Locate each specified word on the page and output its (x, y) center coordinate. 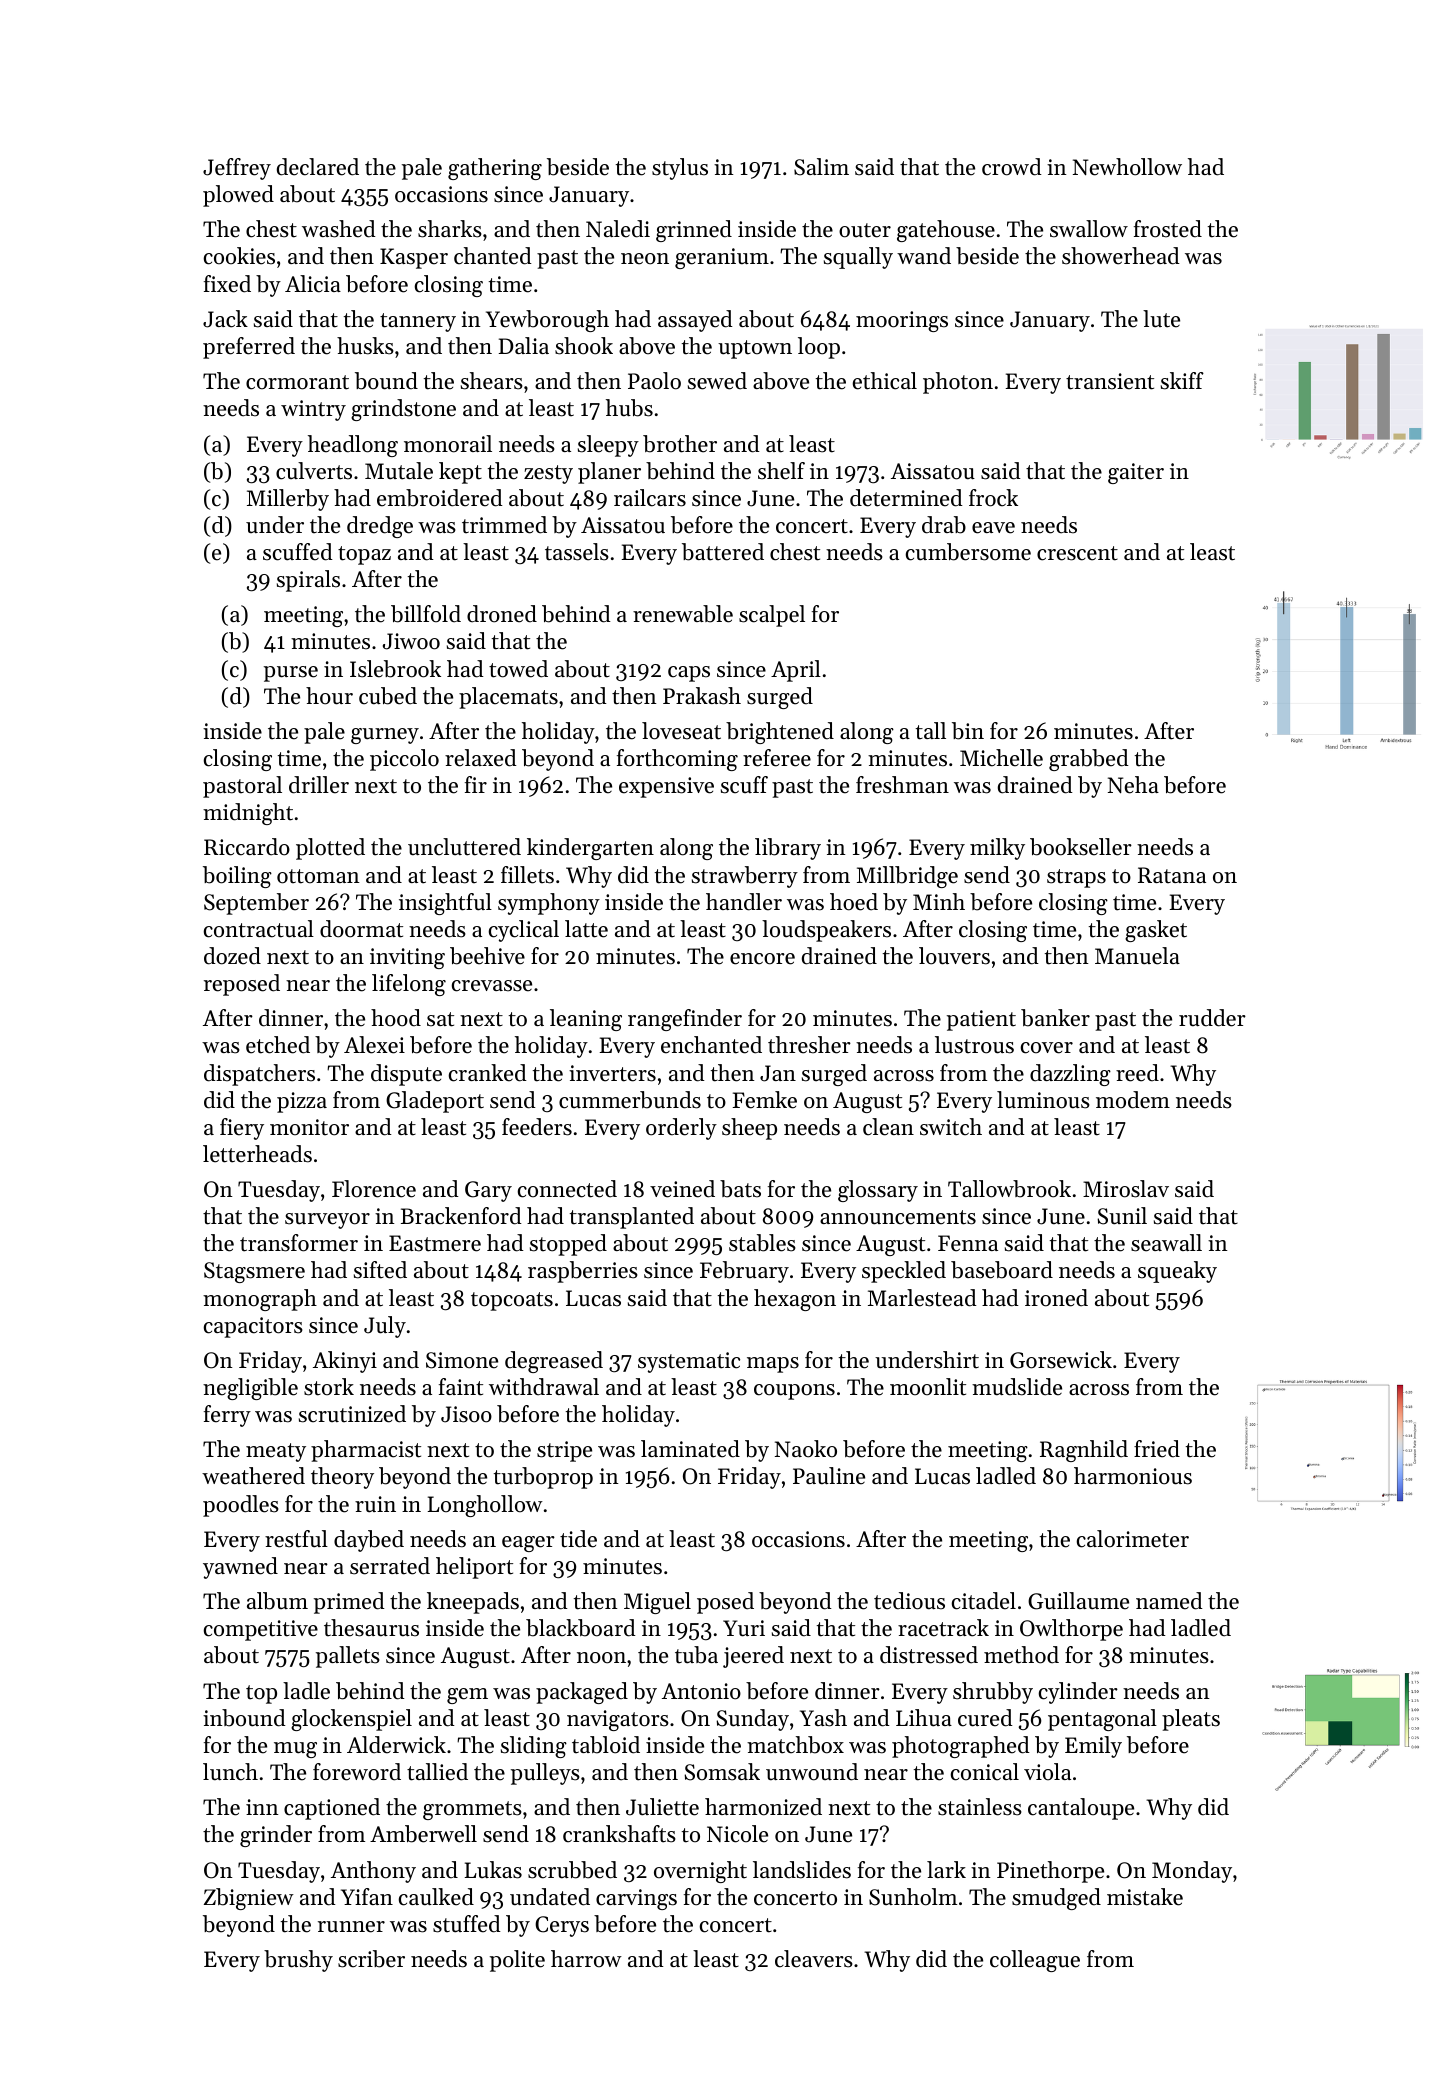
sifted (380, 1270)
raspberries (583, 1272)
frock (993, 498)
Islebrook (395, 669)
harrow (586, 1959)
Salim (821, 167)
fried (1157, 1449)
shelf (781, 471)
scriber (371, 1959)
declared (318, 167)
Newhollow (1127, 167)
